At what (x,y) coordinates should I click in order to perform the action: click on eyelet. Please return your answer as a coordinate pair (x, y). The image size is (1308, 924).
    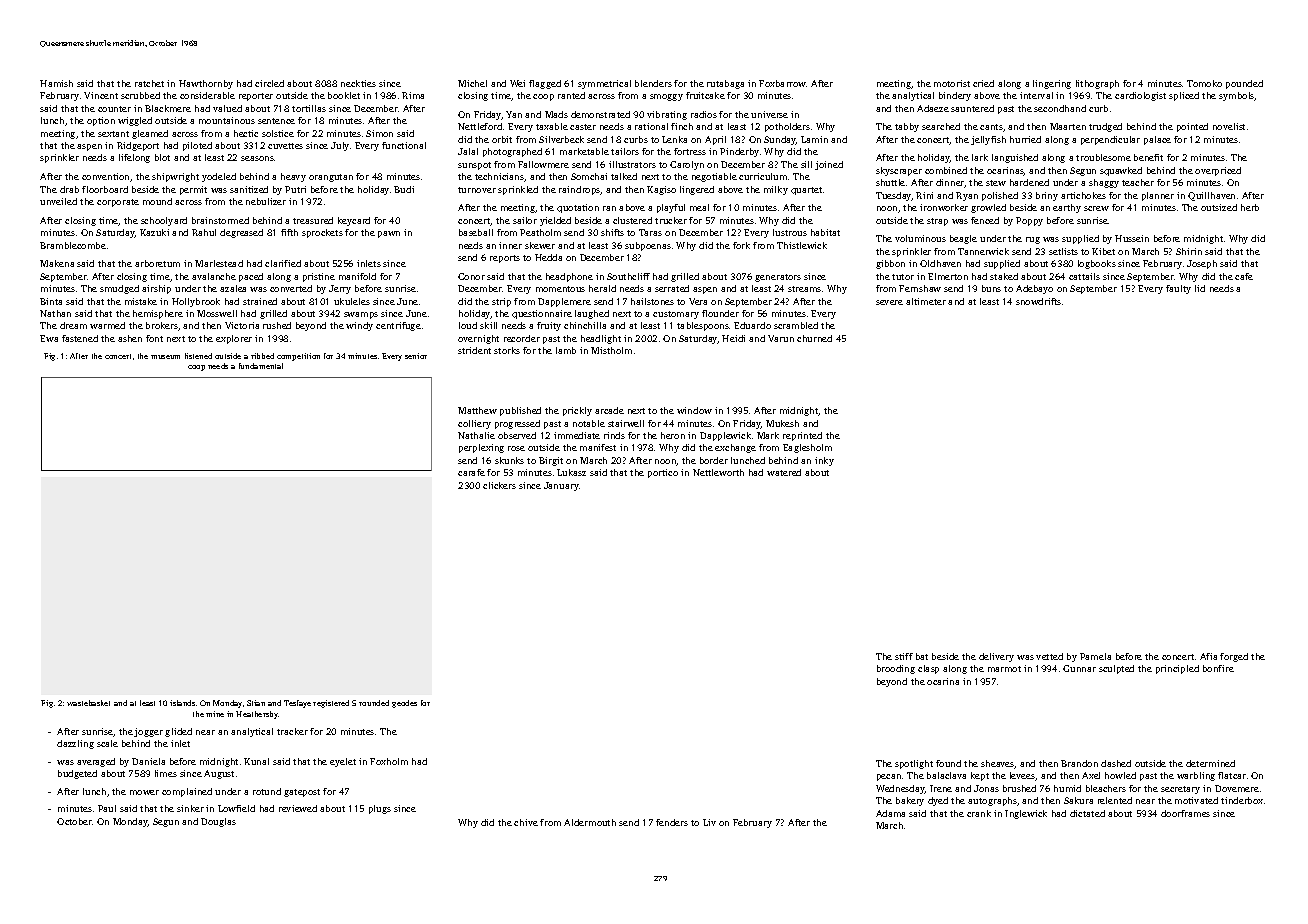
    Looking at the image, I should click on (343, 762).
